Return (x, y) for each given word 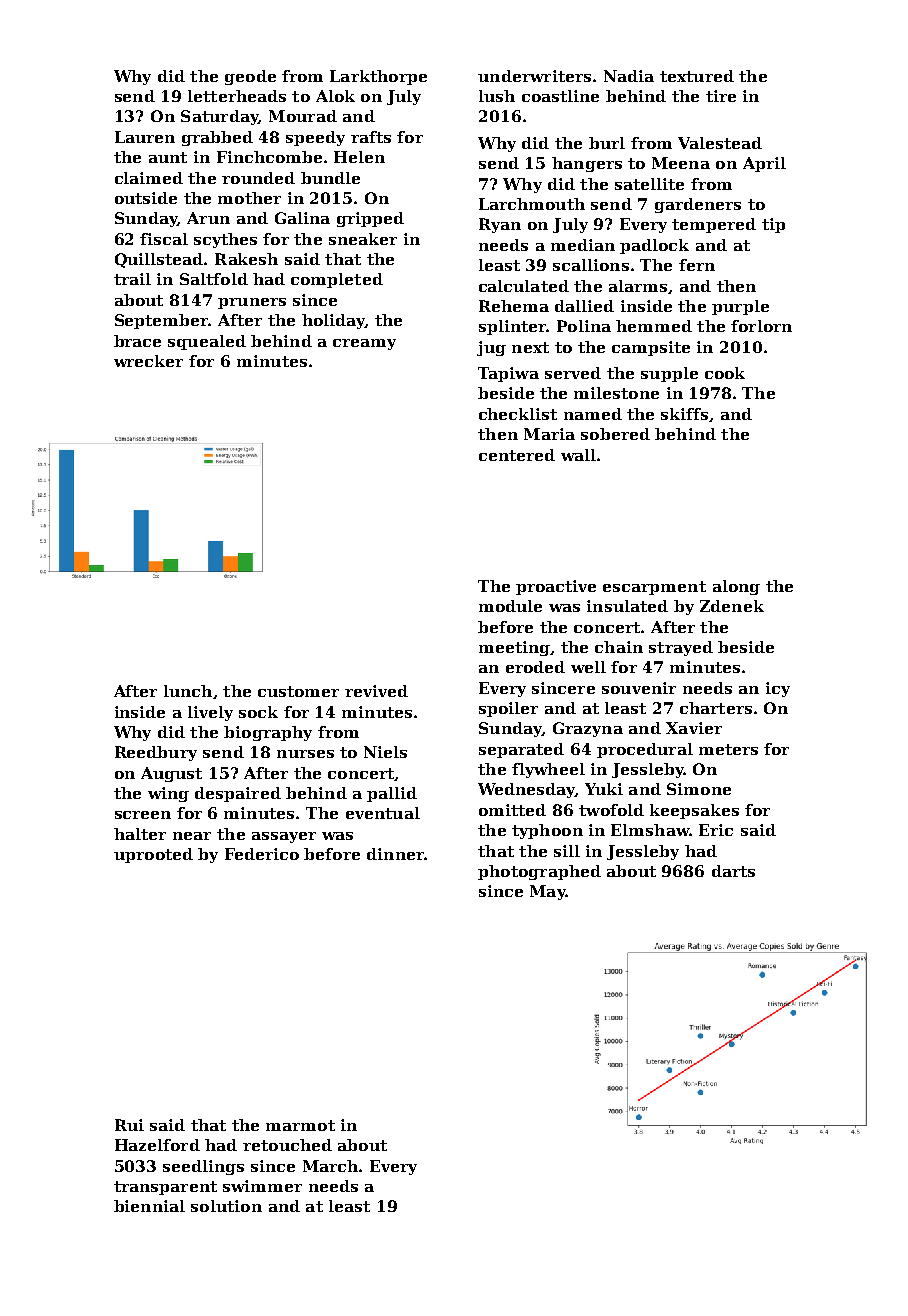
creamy (364, 344)
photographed (539, 872)
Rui (129, 1125)
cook (725, 373)
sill (567, 851)
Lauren (145, 137)
